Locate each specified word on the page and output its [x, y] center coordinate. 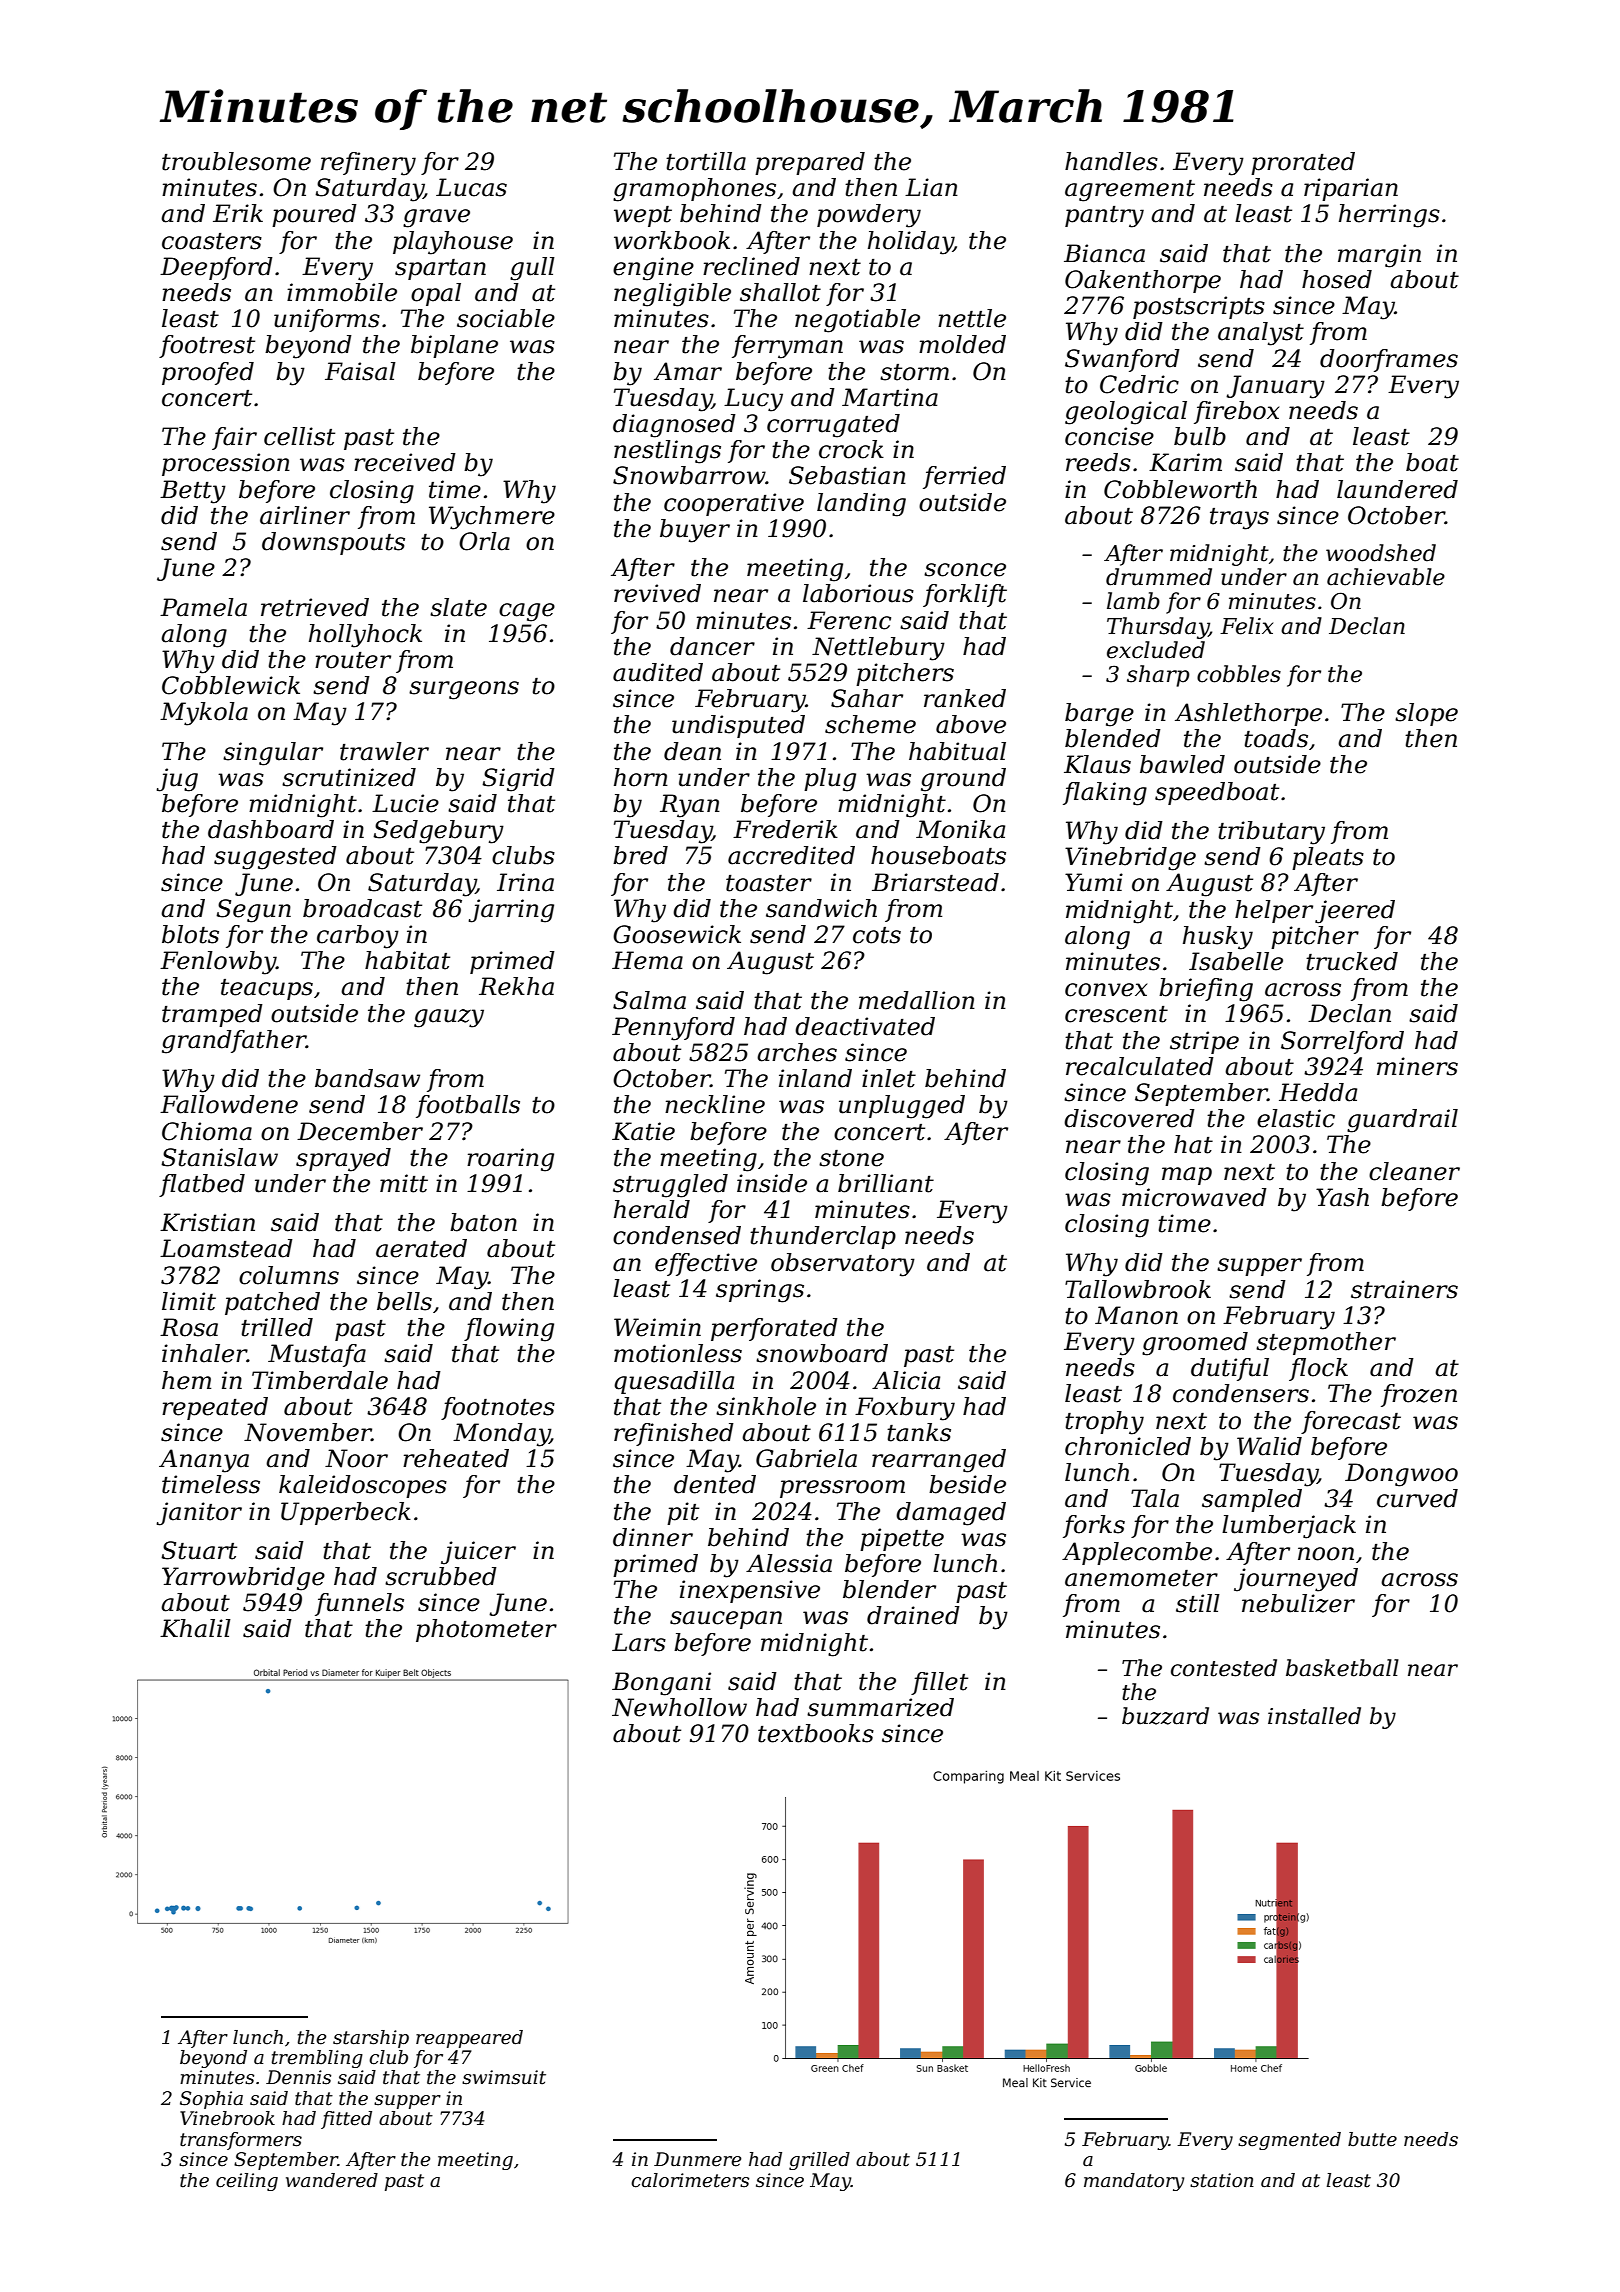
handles [1111, 161]
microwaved [1194, 1197]
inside [772, 1183]
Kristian [207, 1222]
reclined [751, 266]
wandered [332, 2180]
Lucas [471, 187]
